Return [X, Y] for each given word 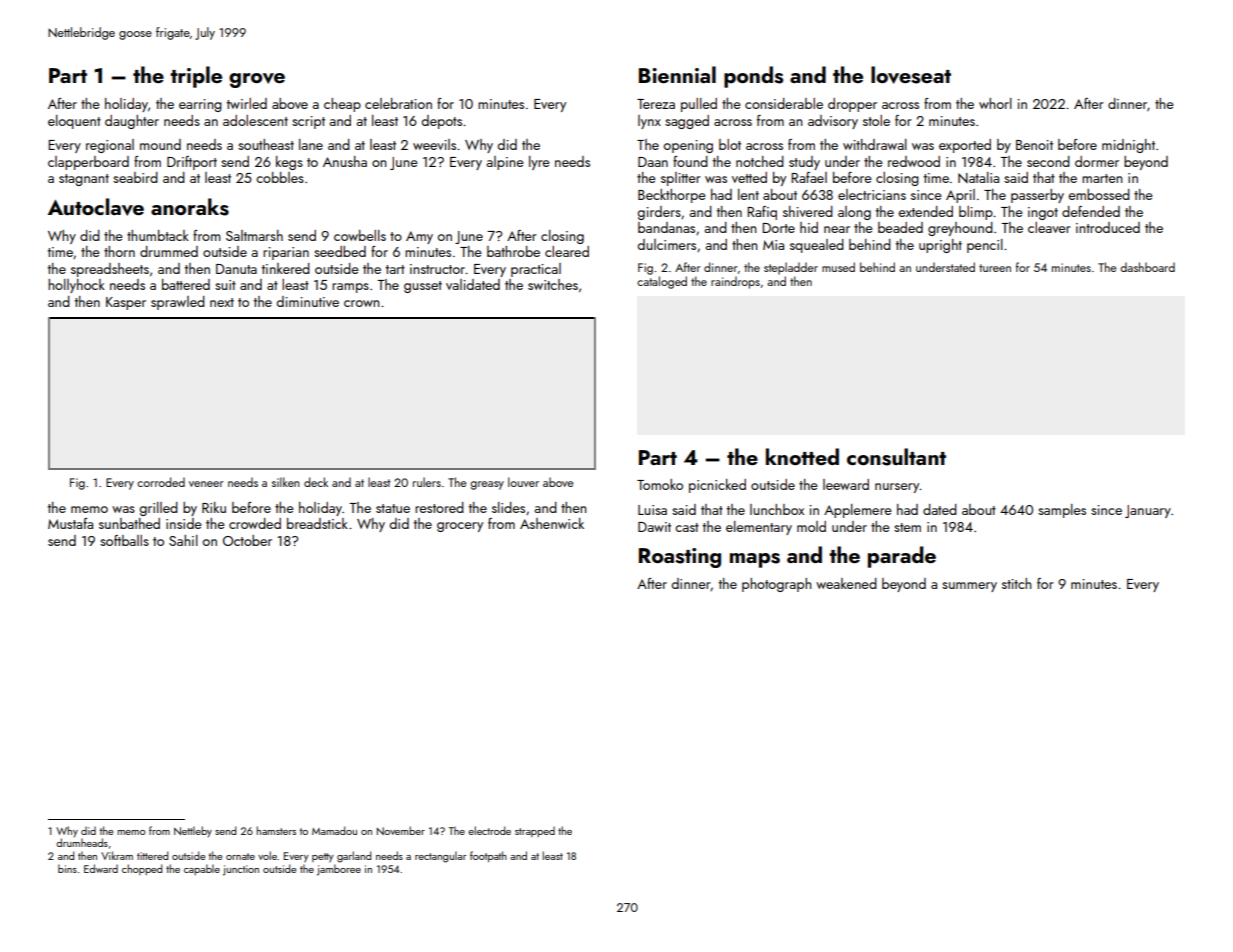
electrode [489, 830]
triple [196, 77]
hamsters [276, 830]
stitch [1016, 583]
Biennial [677, 74]
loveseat [911, 75]
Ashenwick [552, 523]
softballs [124, 540]
